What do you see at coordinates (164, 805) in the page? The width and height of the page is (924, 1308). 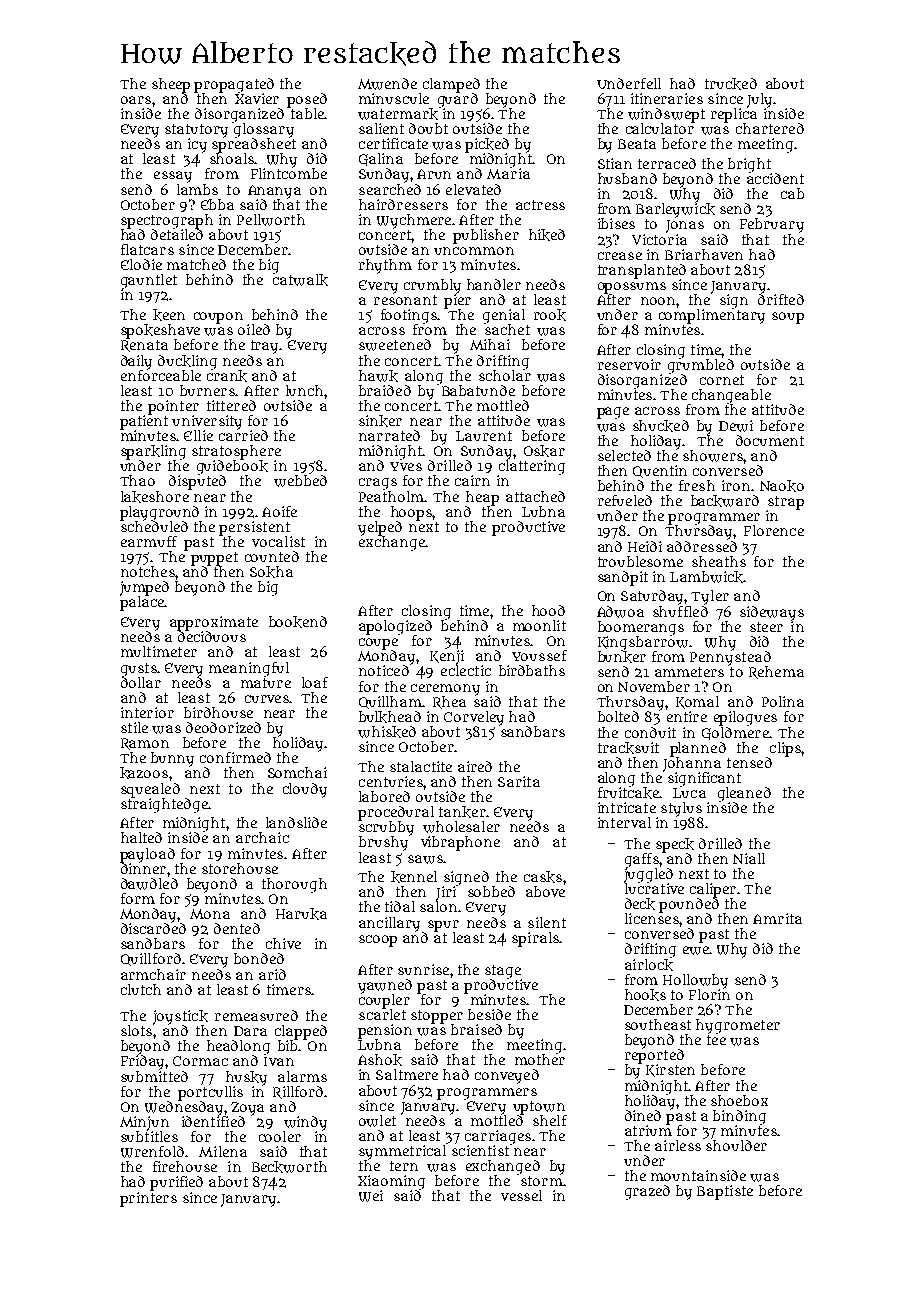 I see `straightedge` at bounding box center [164, 805].
